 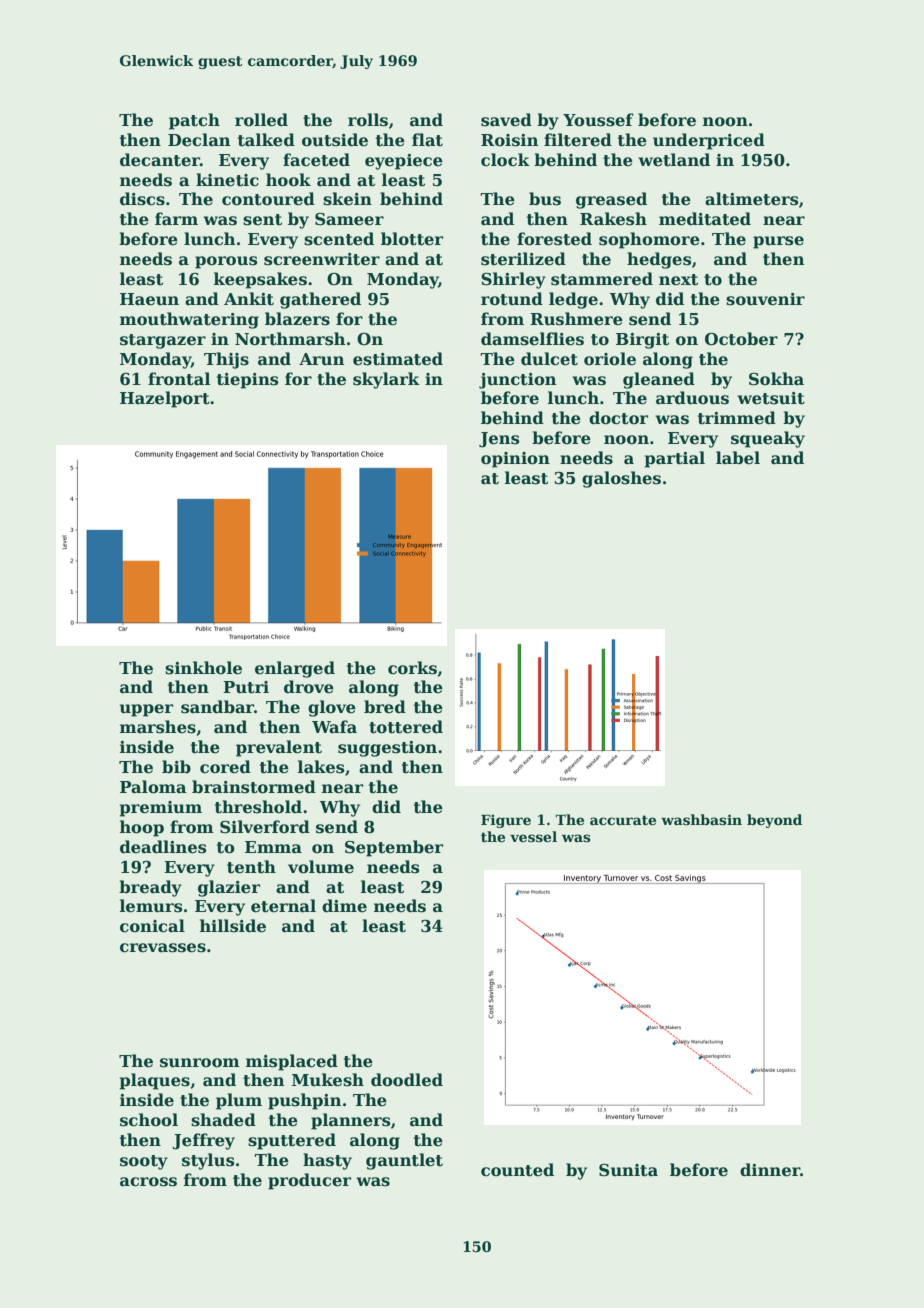 What do you see at coordinates (774, 821) in the screenshot?
I see `beyond` at bounding box center [774, 821].
